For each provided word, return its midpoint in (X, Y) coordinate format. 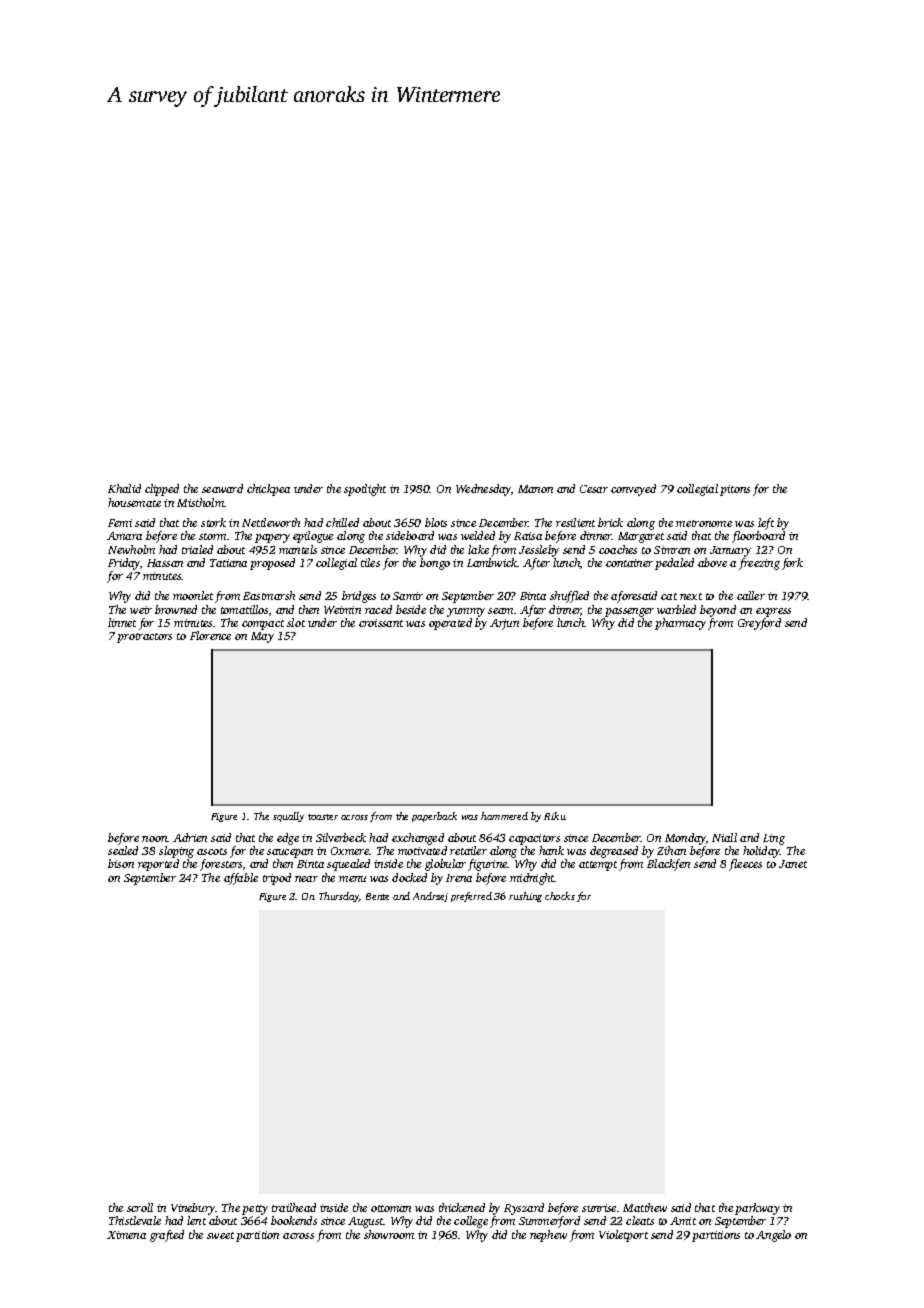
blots (436, 522)
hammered (504, 816)
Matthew (645, 1207)
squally (288, 817)
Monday (685, 839)
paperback (434, 817)
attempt (598, 866)
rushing (525, 897)
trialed (197, 549)
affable (241, 879)
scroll (140, 1207)
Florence (210, 635)
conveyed (633, 490)
